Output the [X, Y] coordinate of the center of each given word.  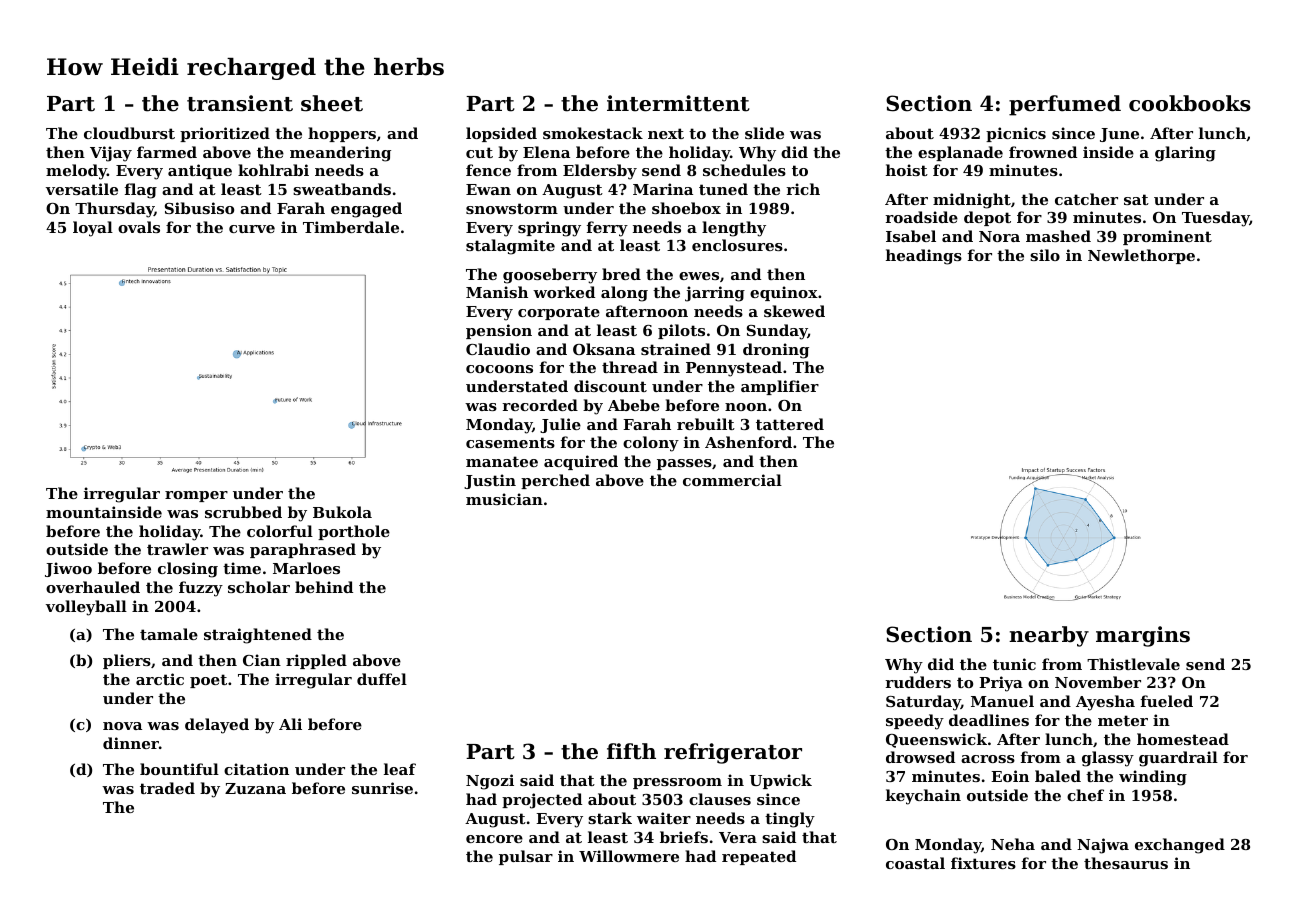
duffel [382, 679]
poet [208, 681]
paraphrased [303, 550]
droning [776, 351]
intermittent [678, 103]
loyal [93, 229]
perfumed [1065, 105]
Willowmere [629, 856]
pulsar [526, 857]
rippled [316, 661]
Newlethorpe [1141, 256]
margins [1143, 636]
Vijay [111, 154]
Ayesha [1105, 703]
